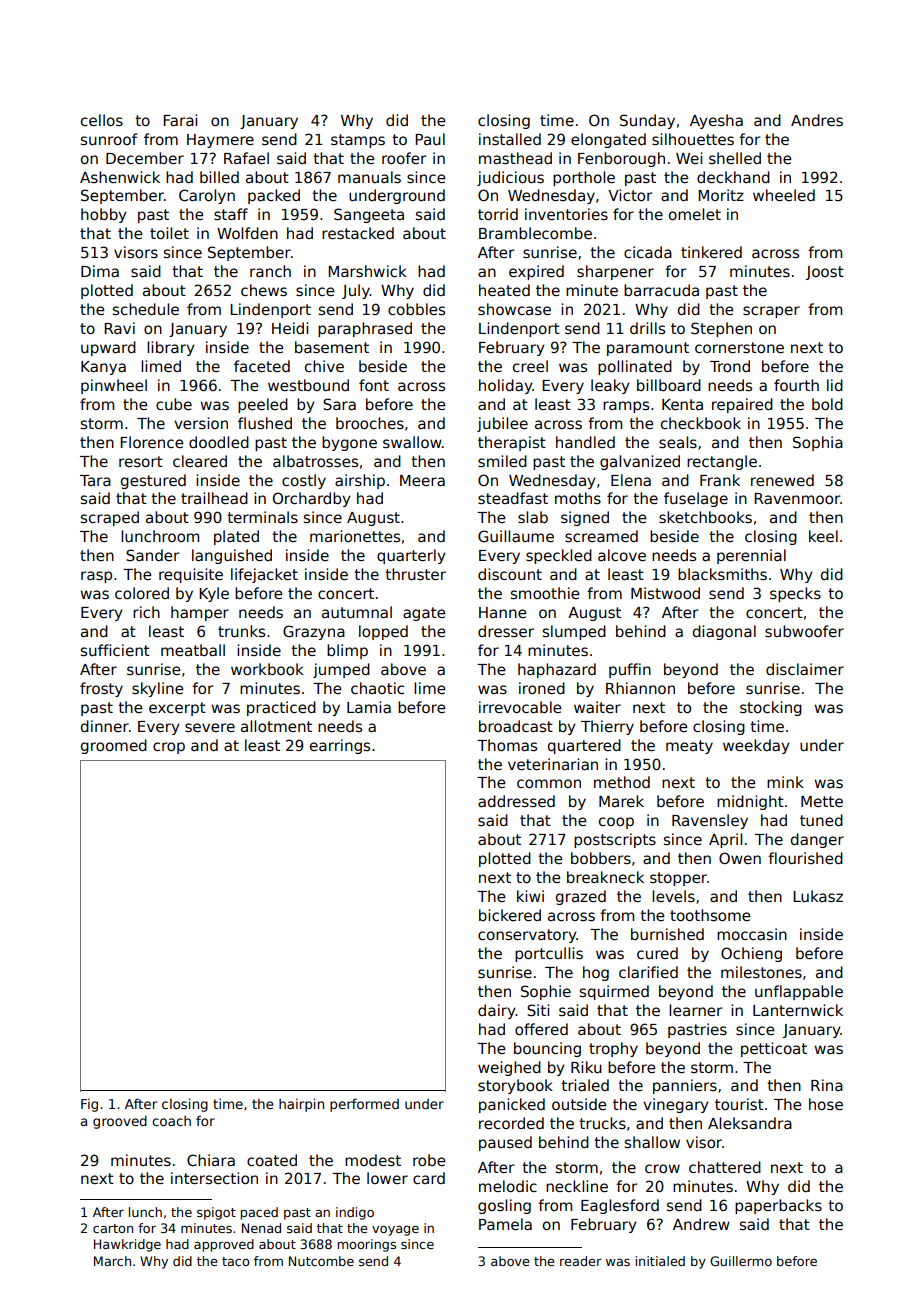 The width and height of the document is (924, 1308). What do you see at coordinates (127, 1245) in the document?
I see `Hawkridge` at bounding box center [127, 1245].
